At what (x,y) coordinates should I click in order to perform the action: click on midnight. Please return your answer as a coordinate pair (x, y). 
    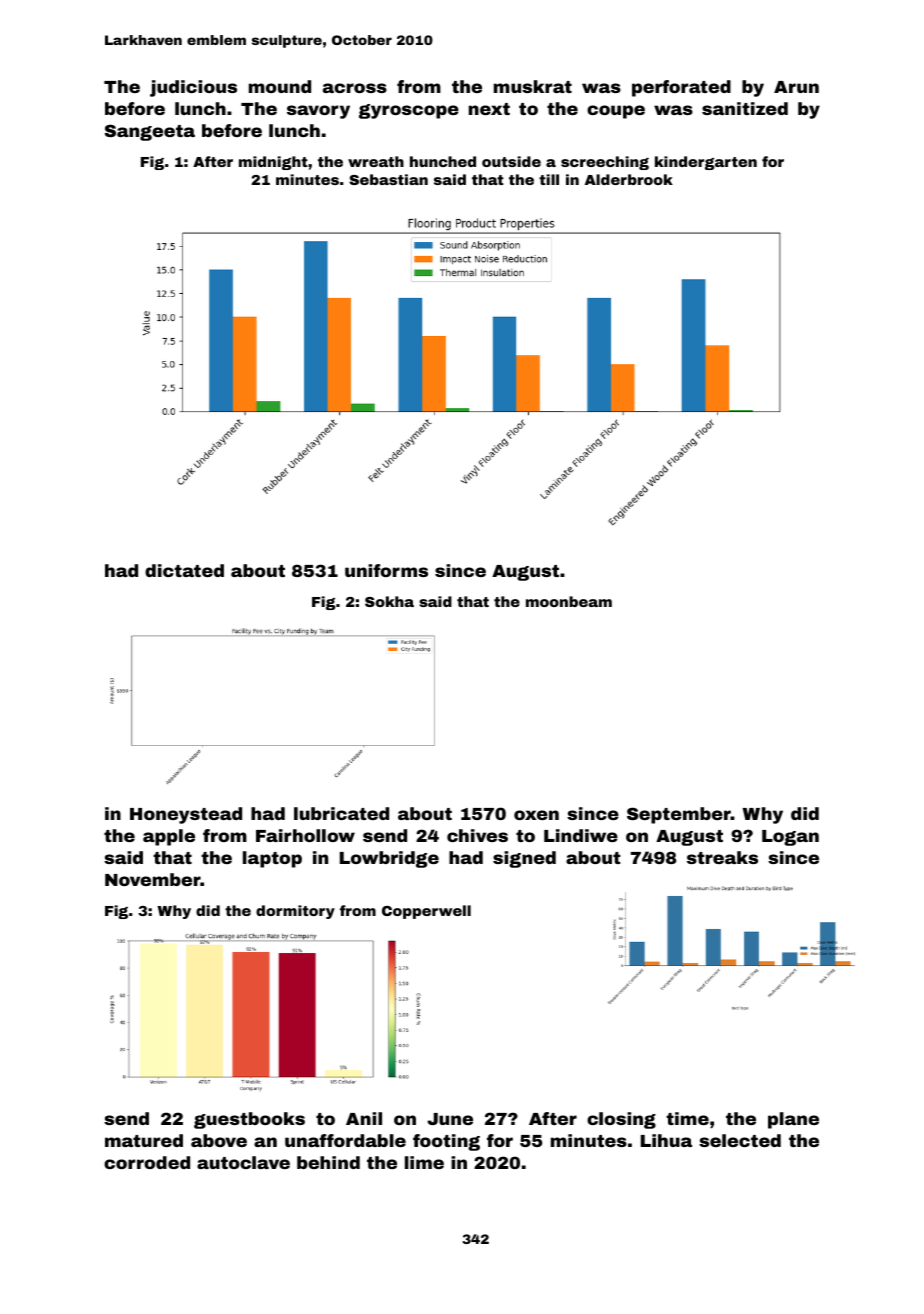
    Looking at the image, I should click on (273, 163).
